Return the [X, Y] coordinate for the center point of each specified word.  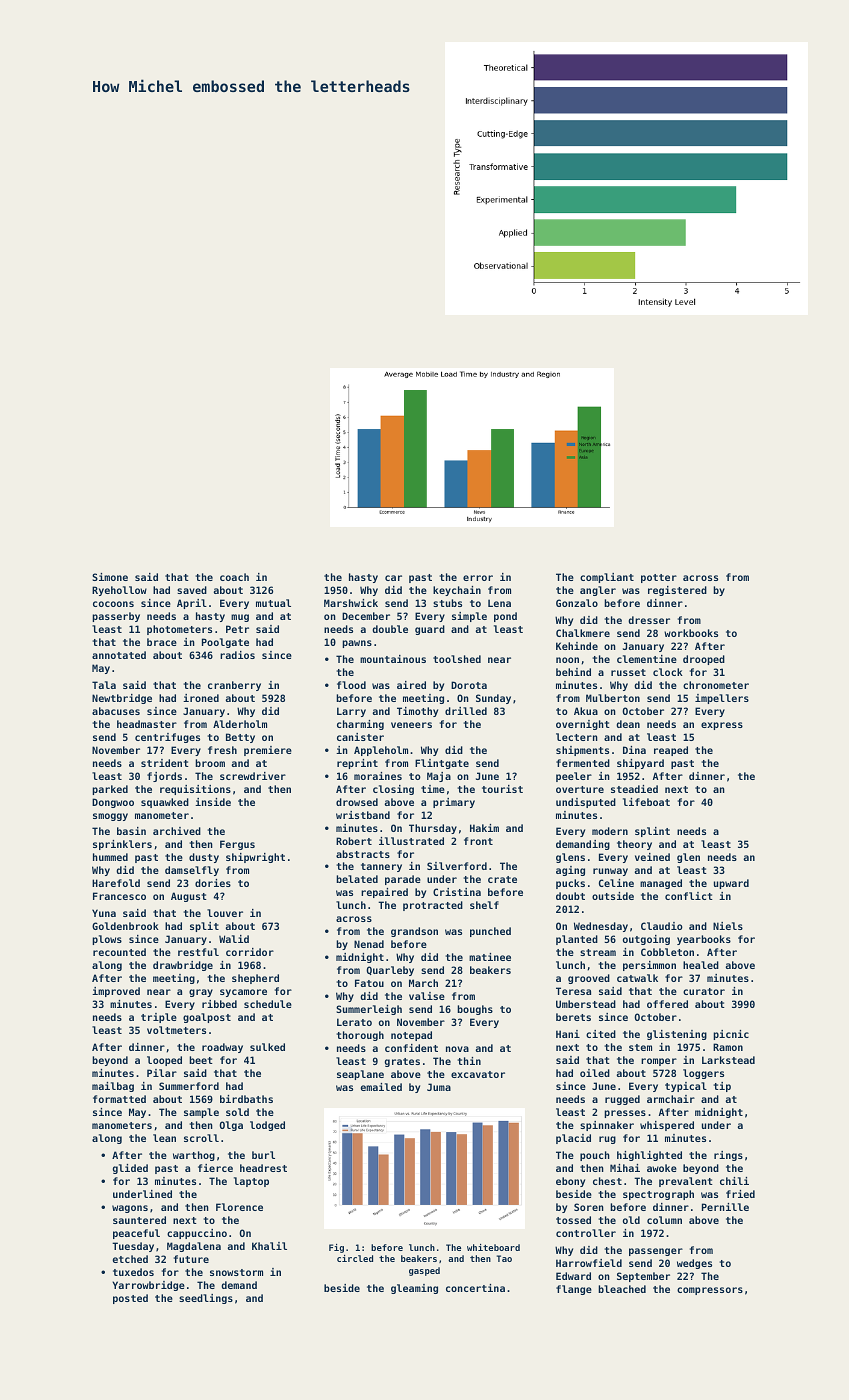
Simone [110, 577]
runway [610, 872]
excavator [478, 1074]
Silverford [457, 866]
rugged [622, 1100]
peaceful [136, 1234]
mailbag [113, 1087]
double [390, 629]
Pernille [725, 1207]
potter [659, 578]
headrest [263, 1168]
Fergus [237, 845]
